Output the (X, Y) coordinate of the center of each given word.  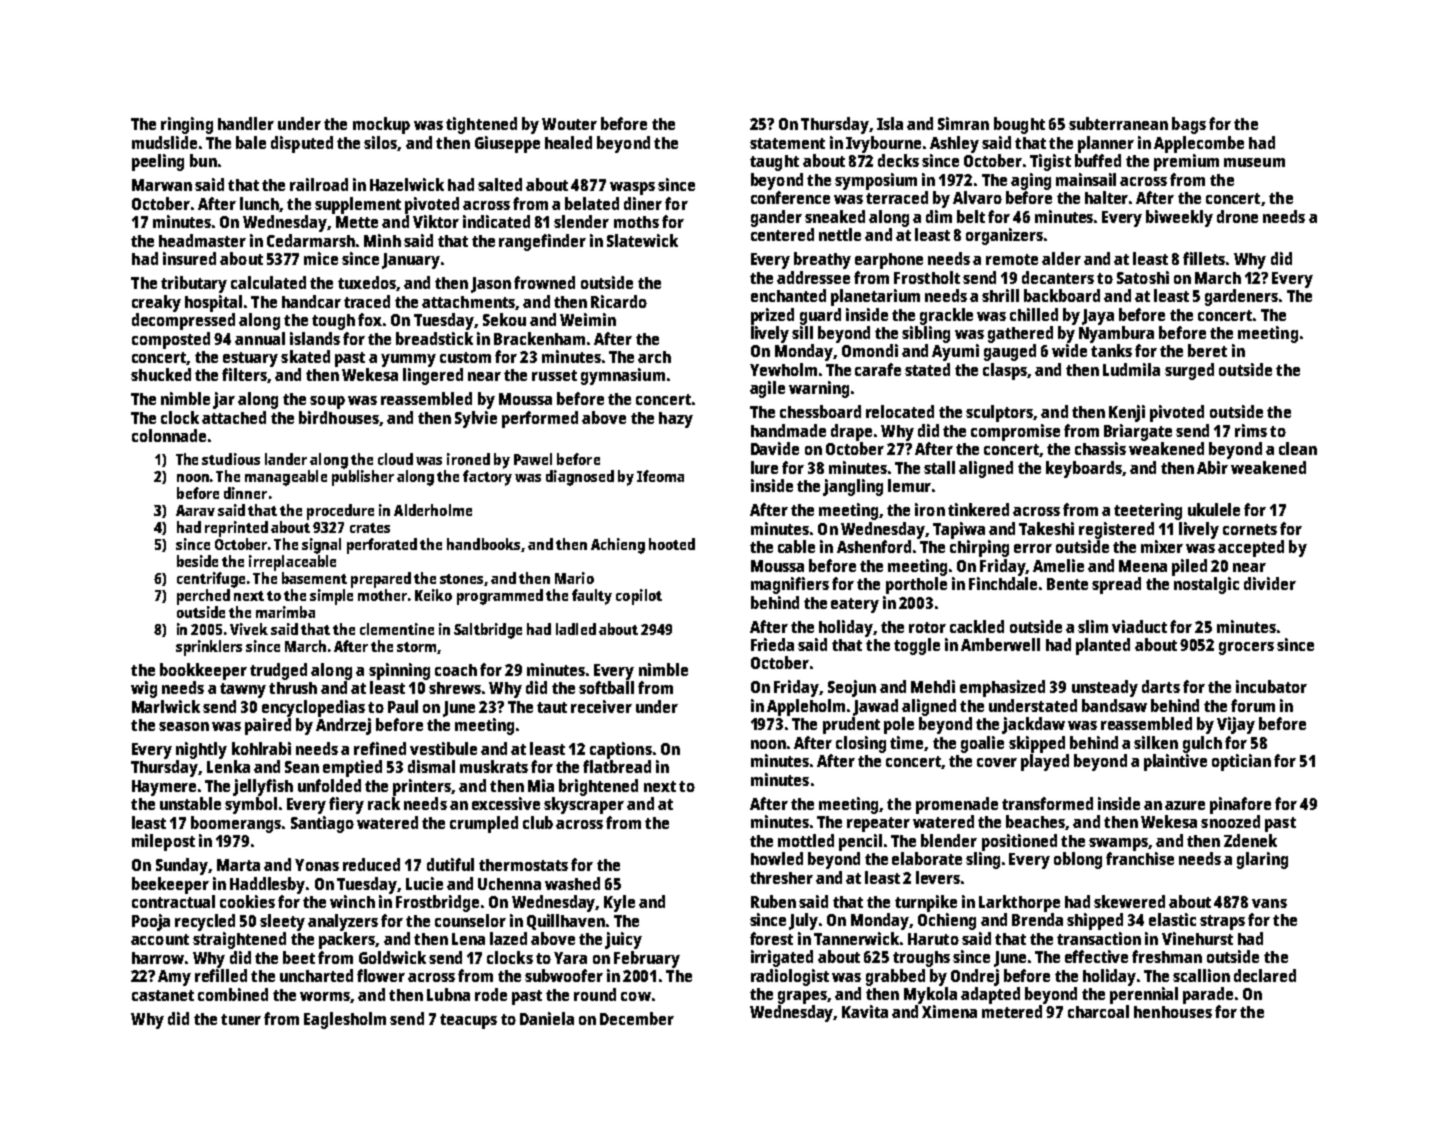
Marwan (162, 185)
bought (1019, 125)
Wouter (569, 124)
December (637, 1018)
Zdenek (1250, 840)
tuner (241, 1019)
